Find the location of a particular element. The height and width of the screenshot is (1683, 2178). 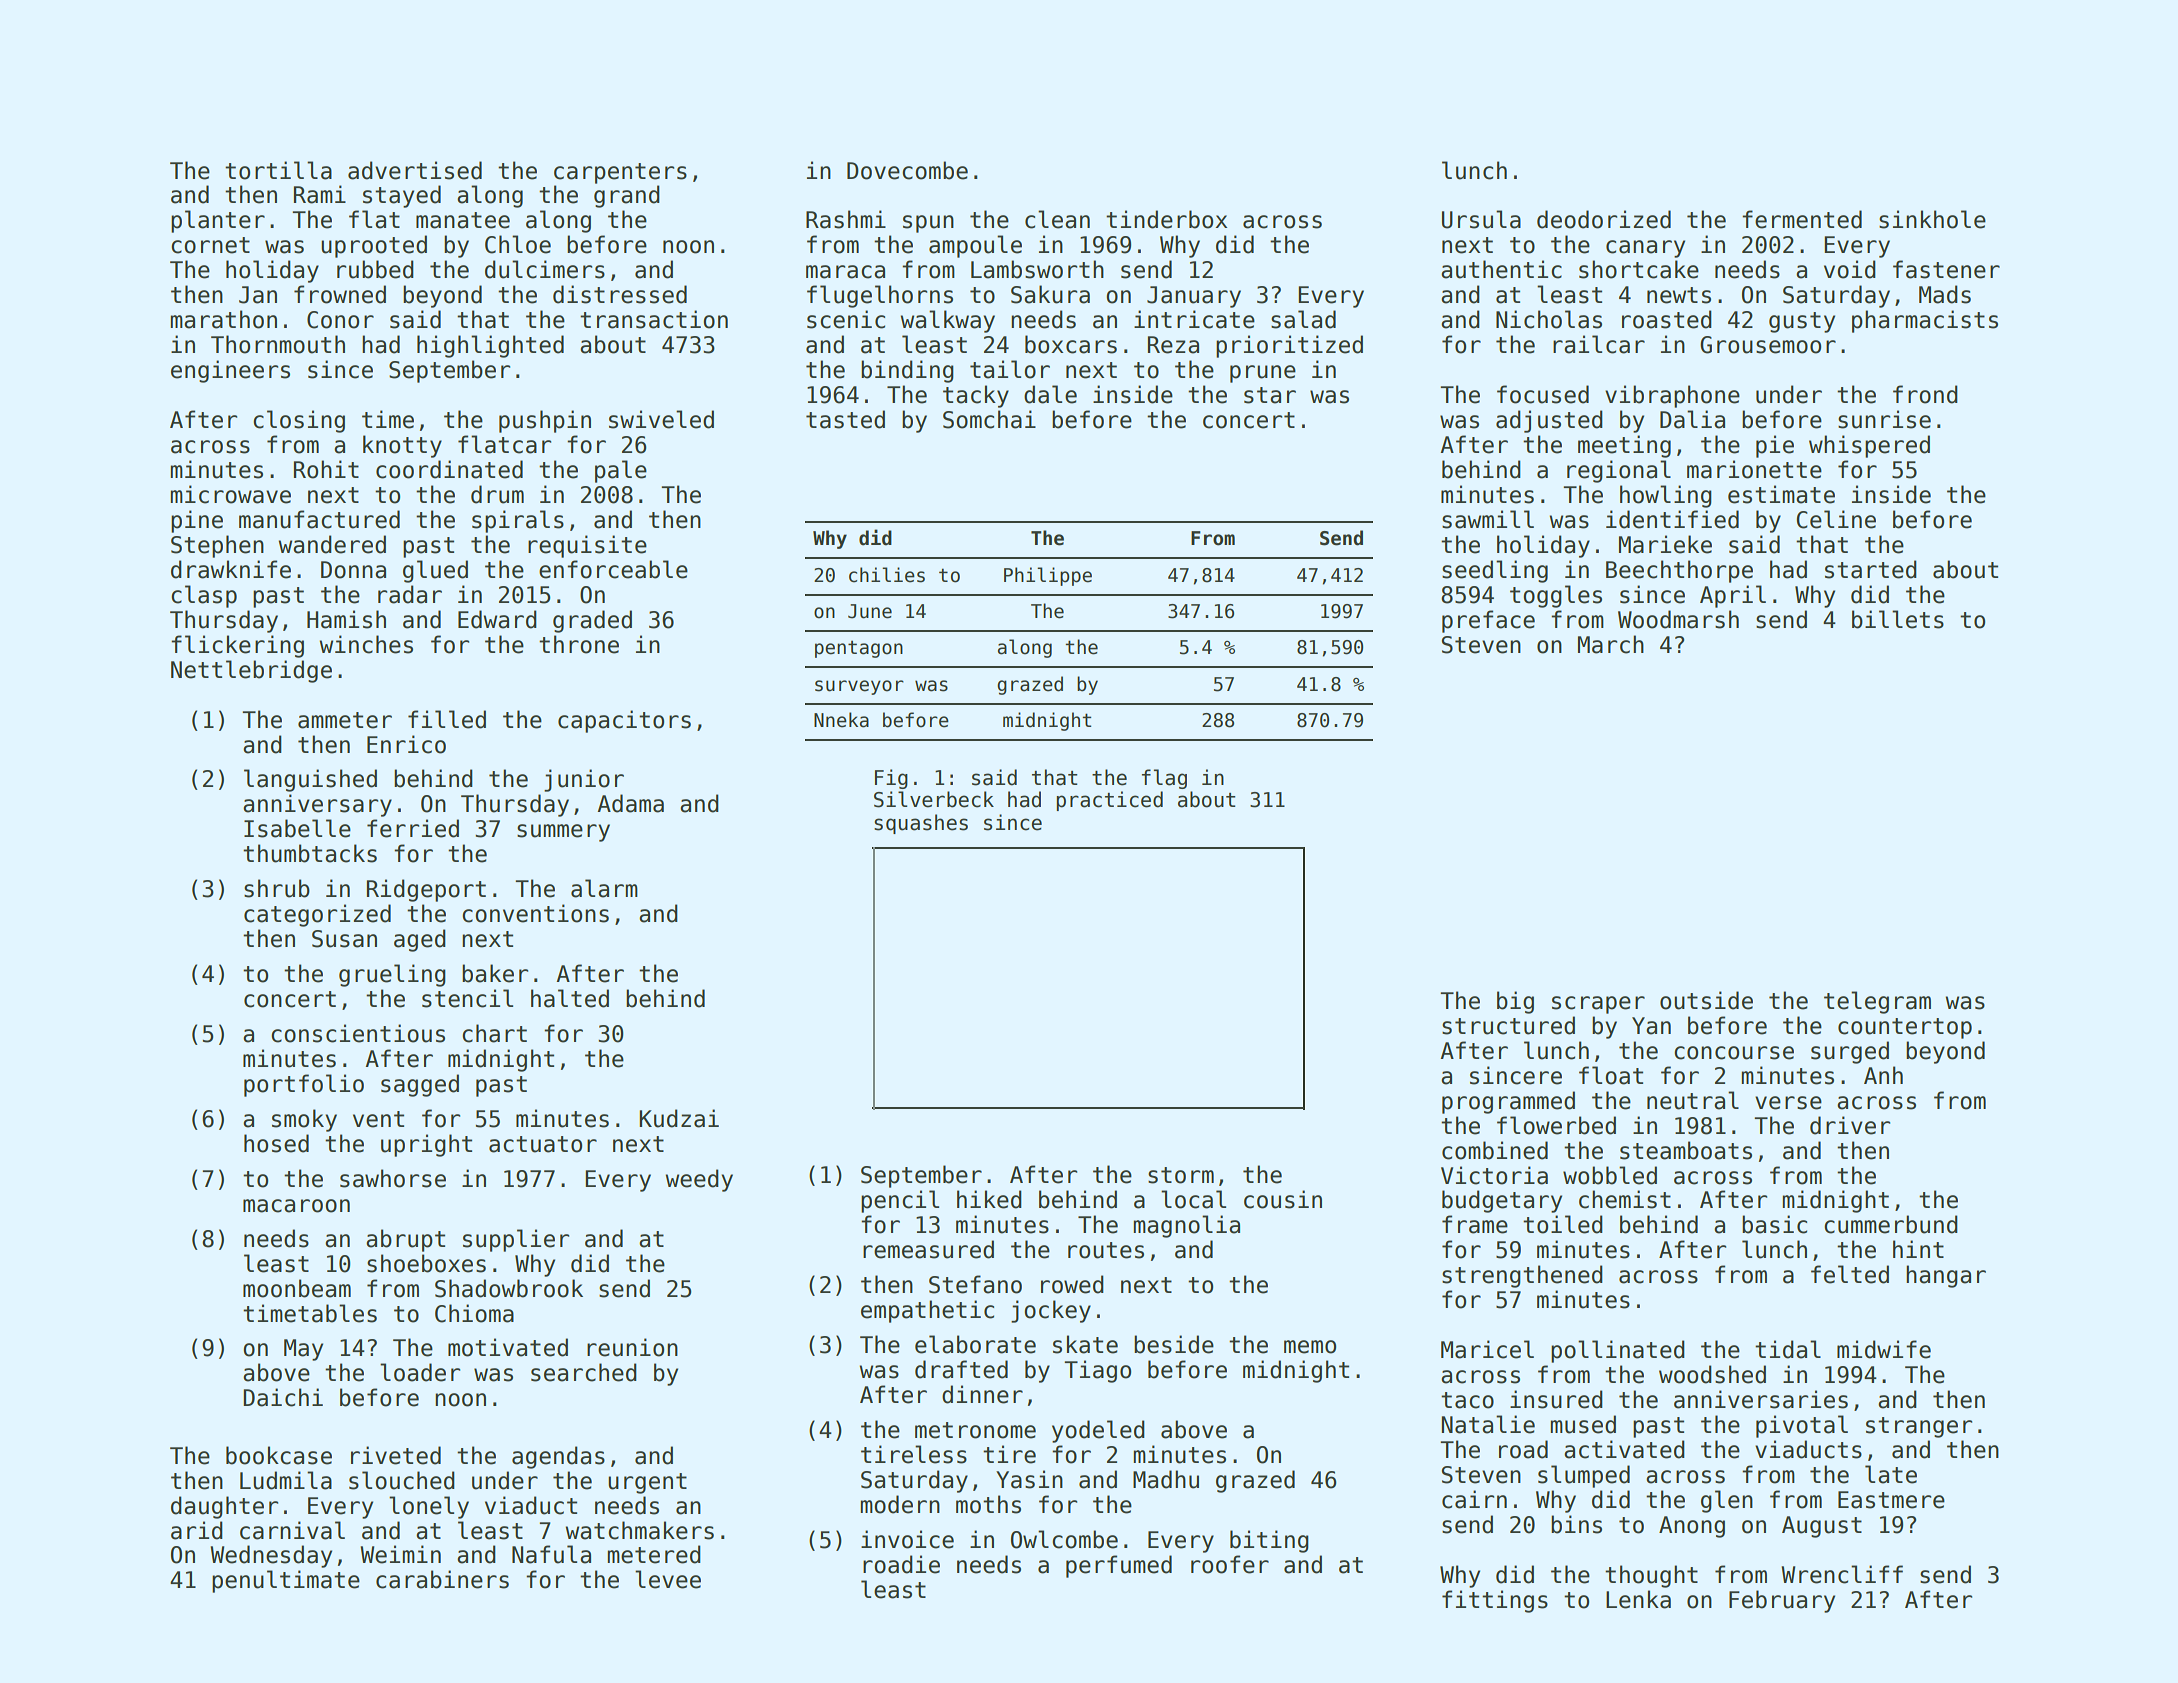

flickering is located at coordinates (237, 646).
